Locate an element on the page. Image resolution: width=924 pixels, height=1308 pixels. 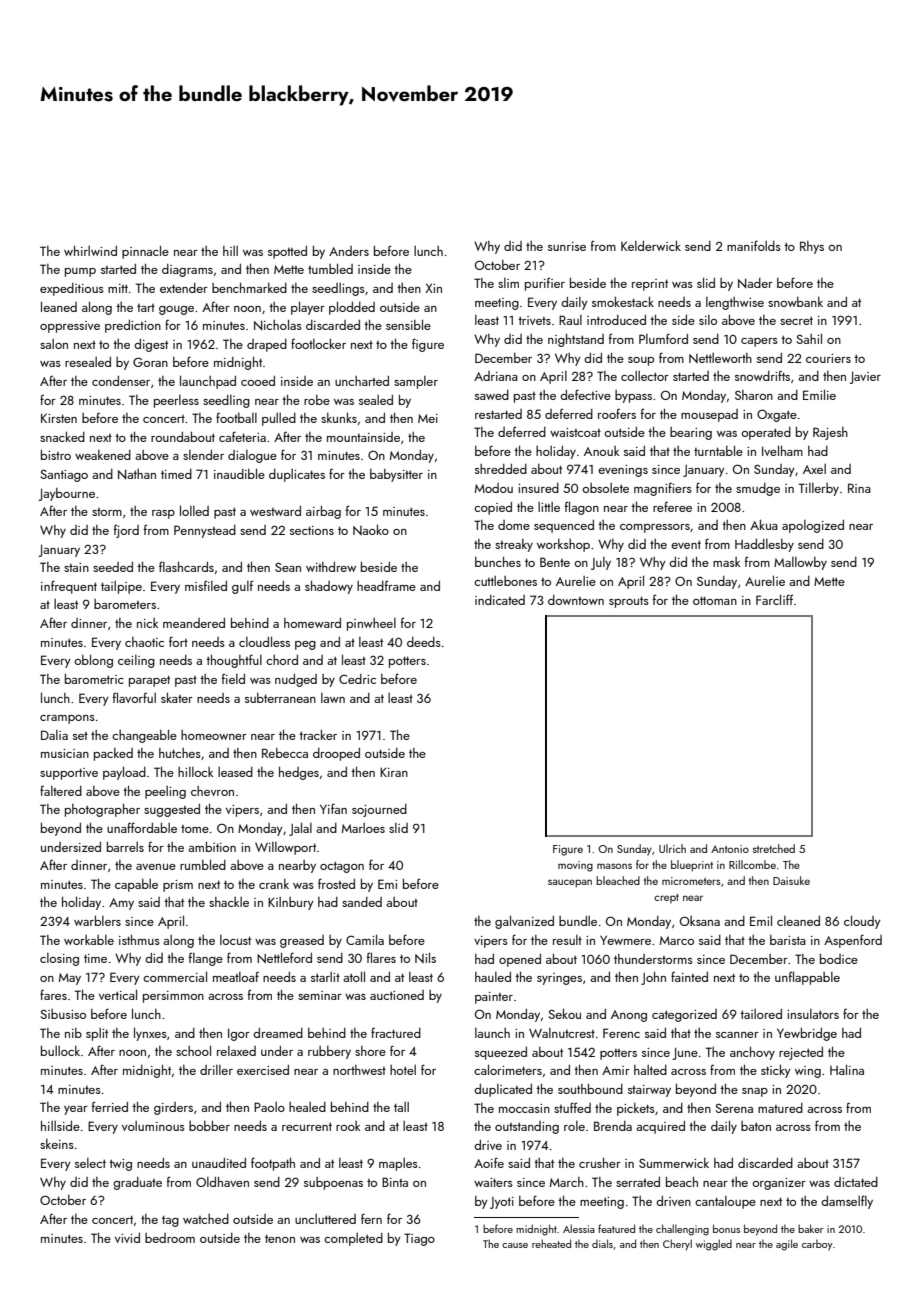
football is located at coordinates (236, 417).
